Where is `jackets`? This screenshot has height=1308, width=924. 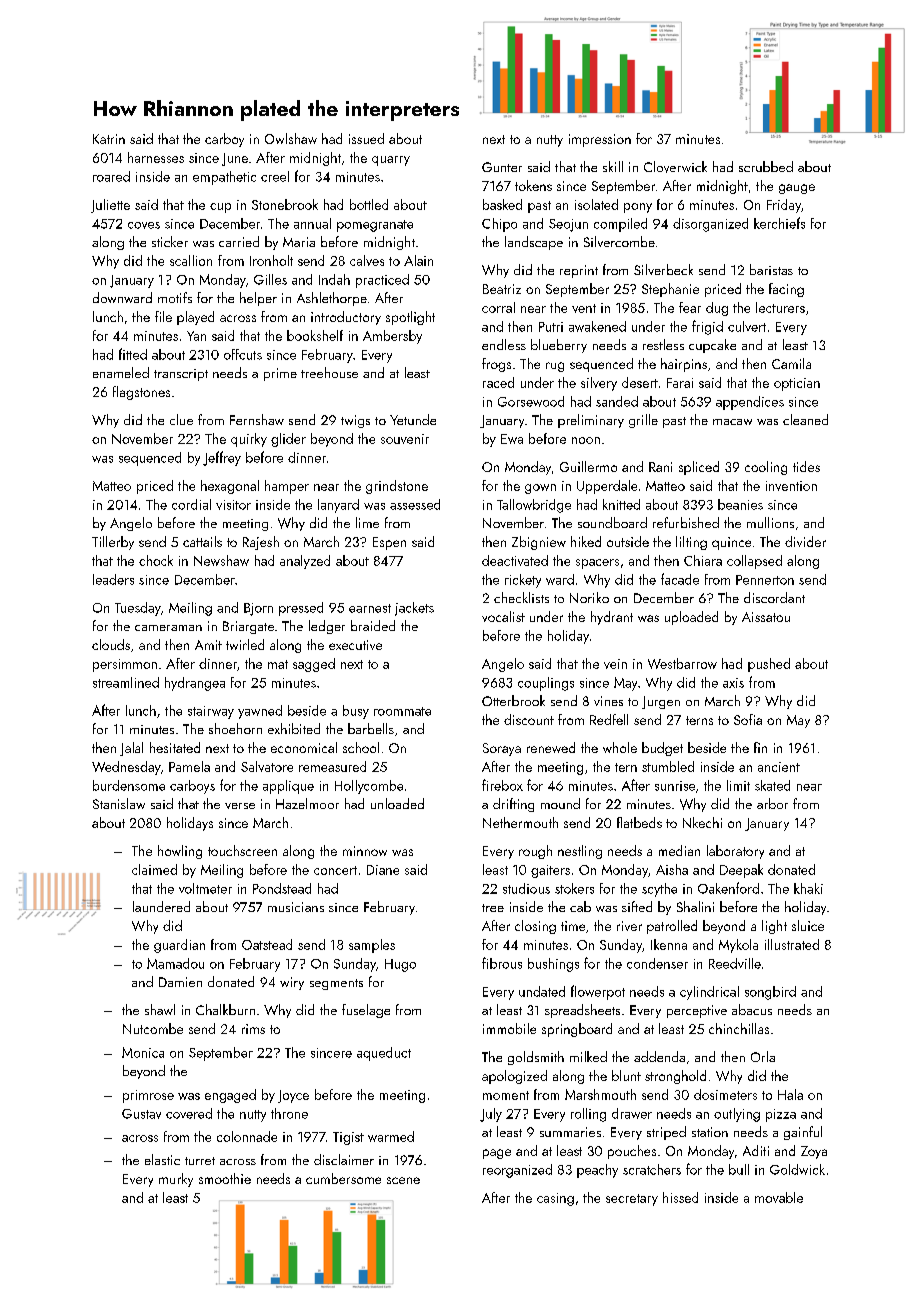 jackets is located at coordinates (414, 609).
